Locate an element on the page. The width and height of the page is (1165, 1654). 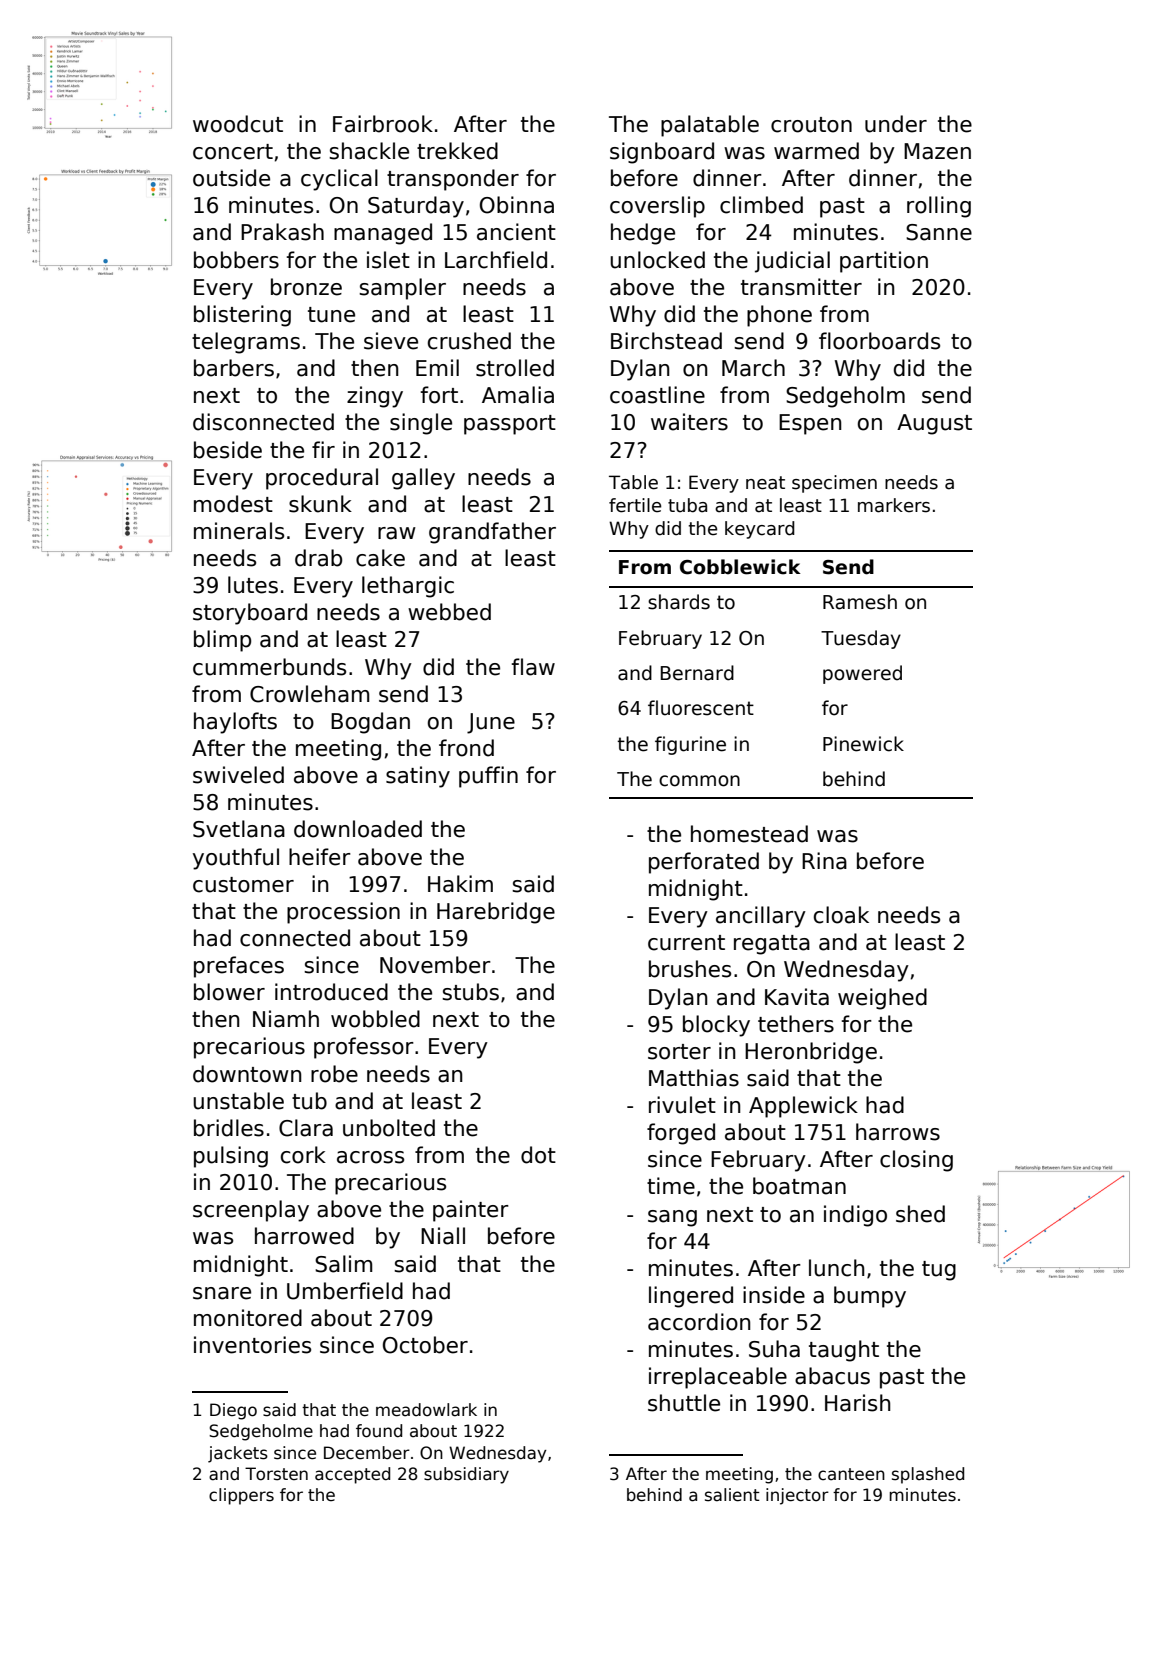
closing is located at coordinates (916, 1161).
